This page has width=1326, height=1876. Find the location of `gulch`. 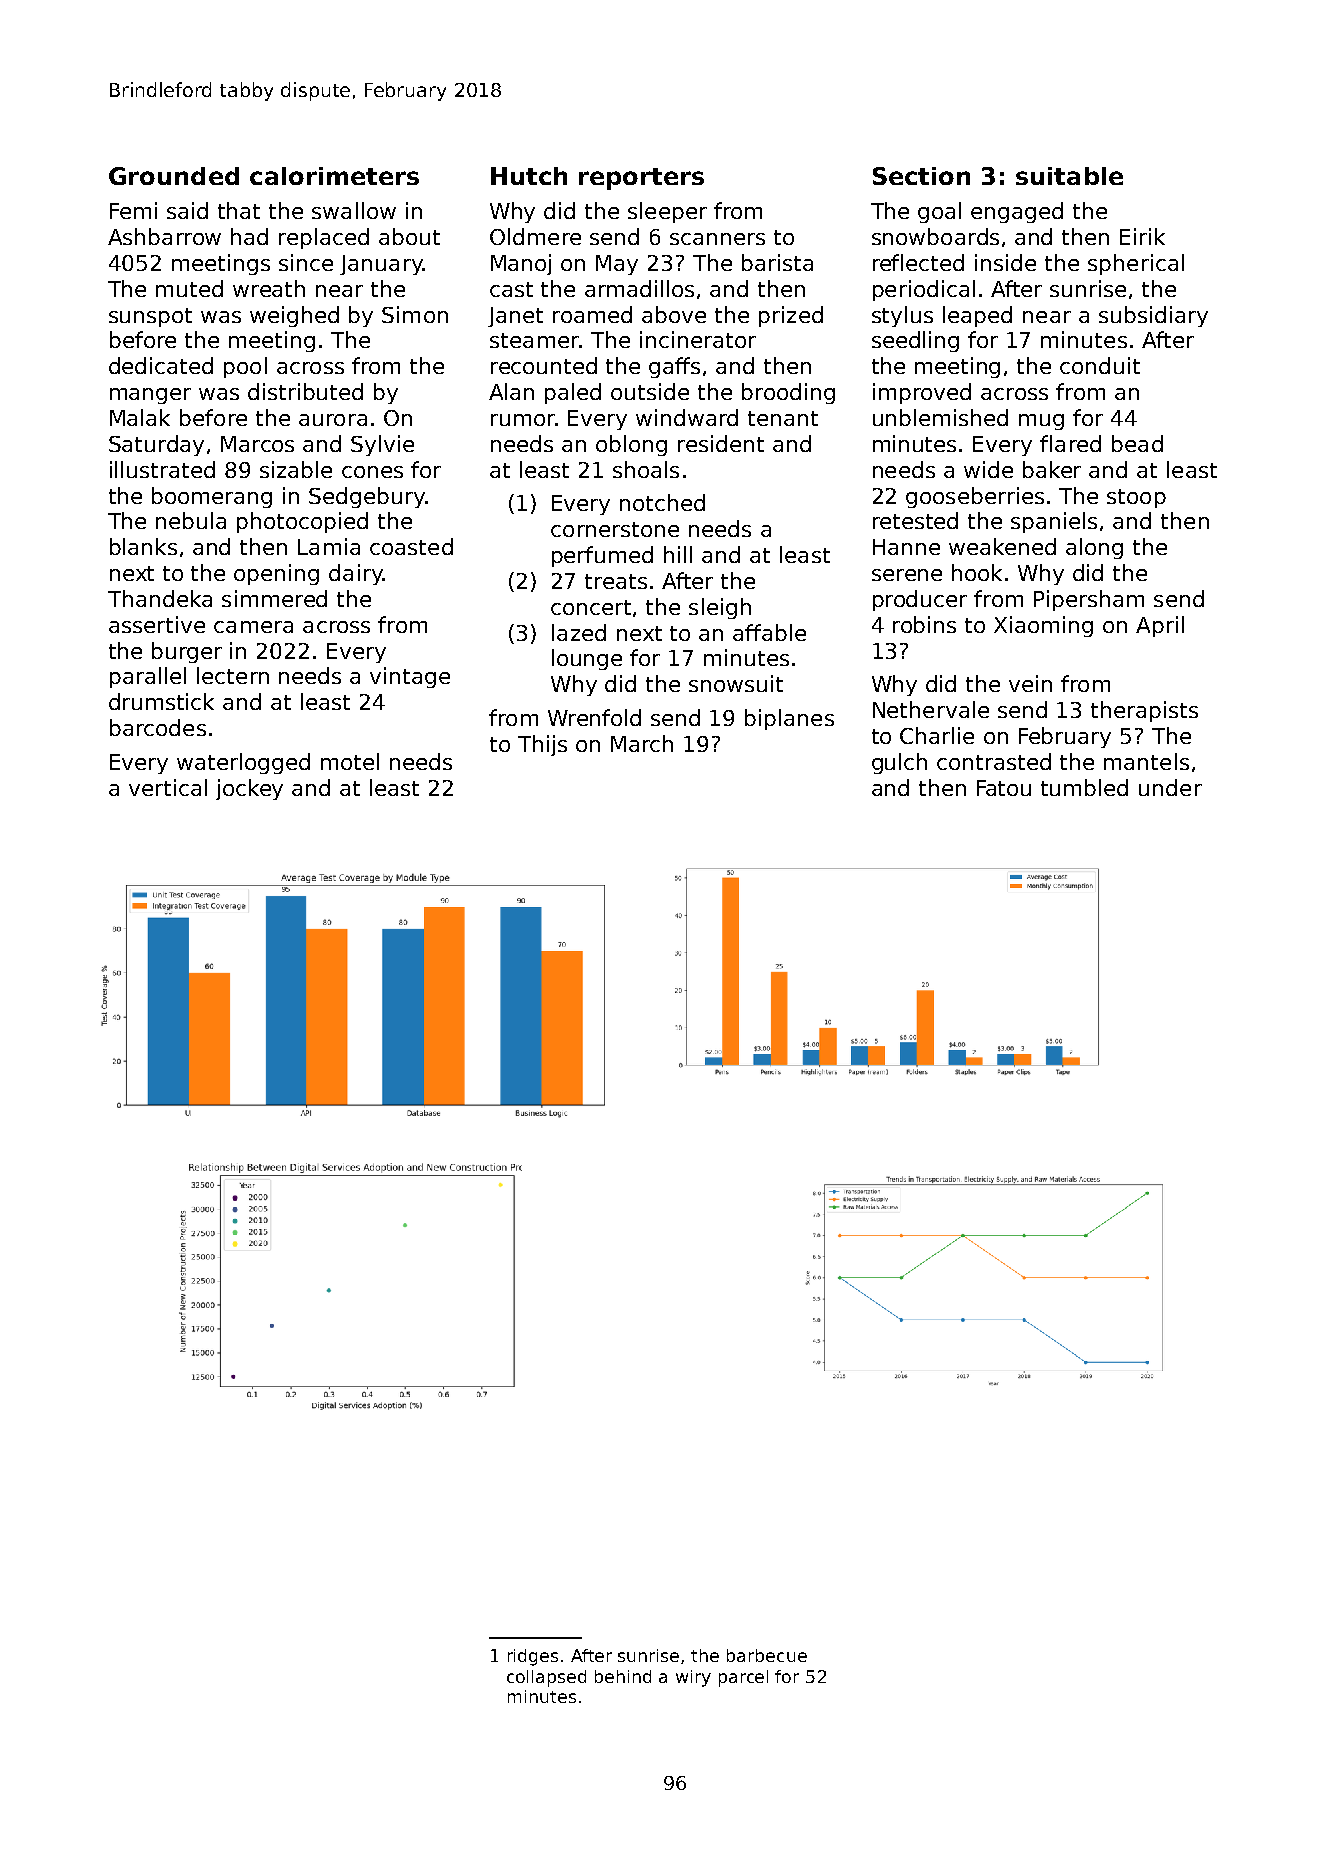

gulch is located at coordinates (899, 763).
